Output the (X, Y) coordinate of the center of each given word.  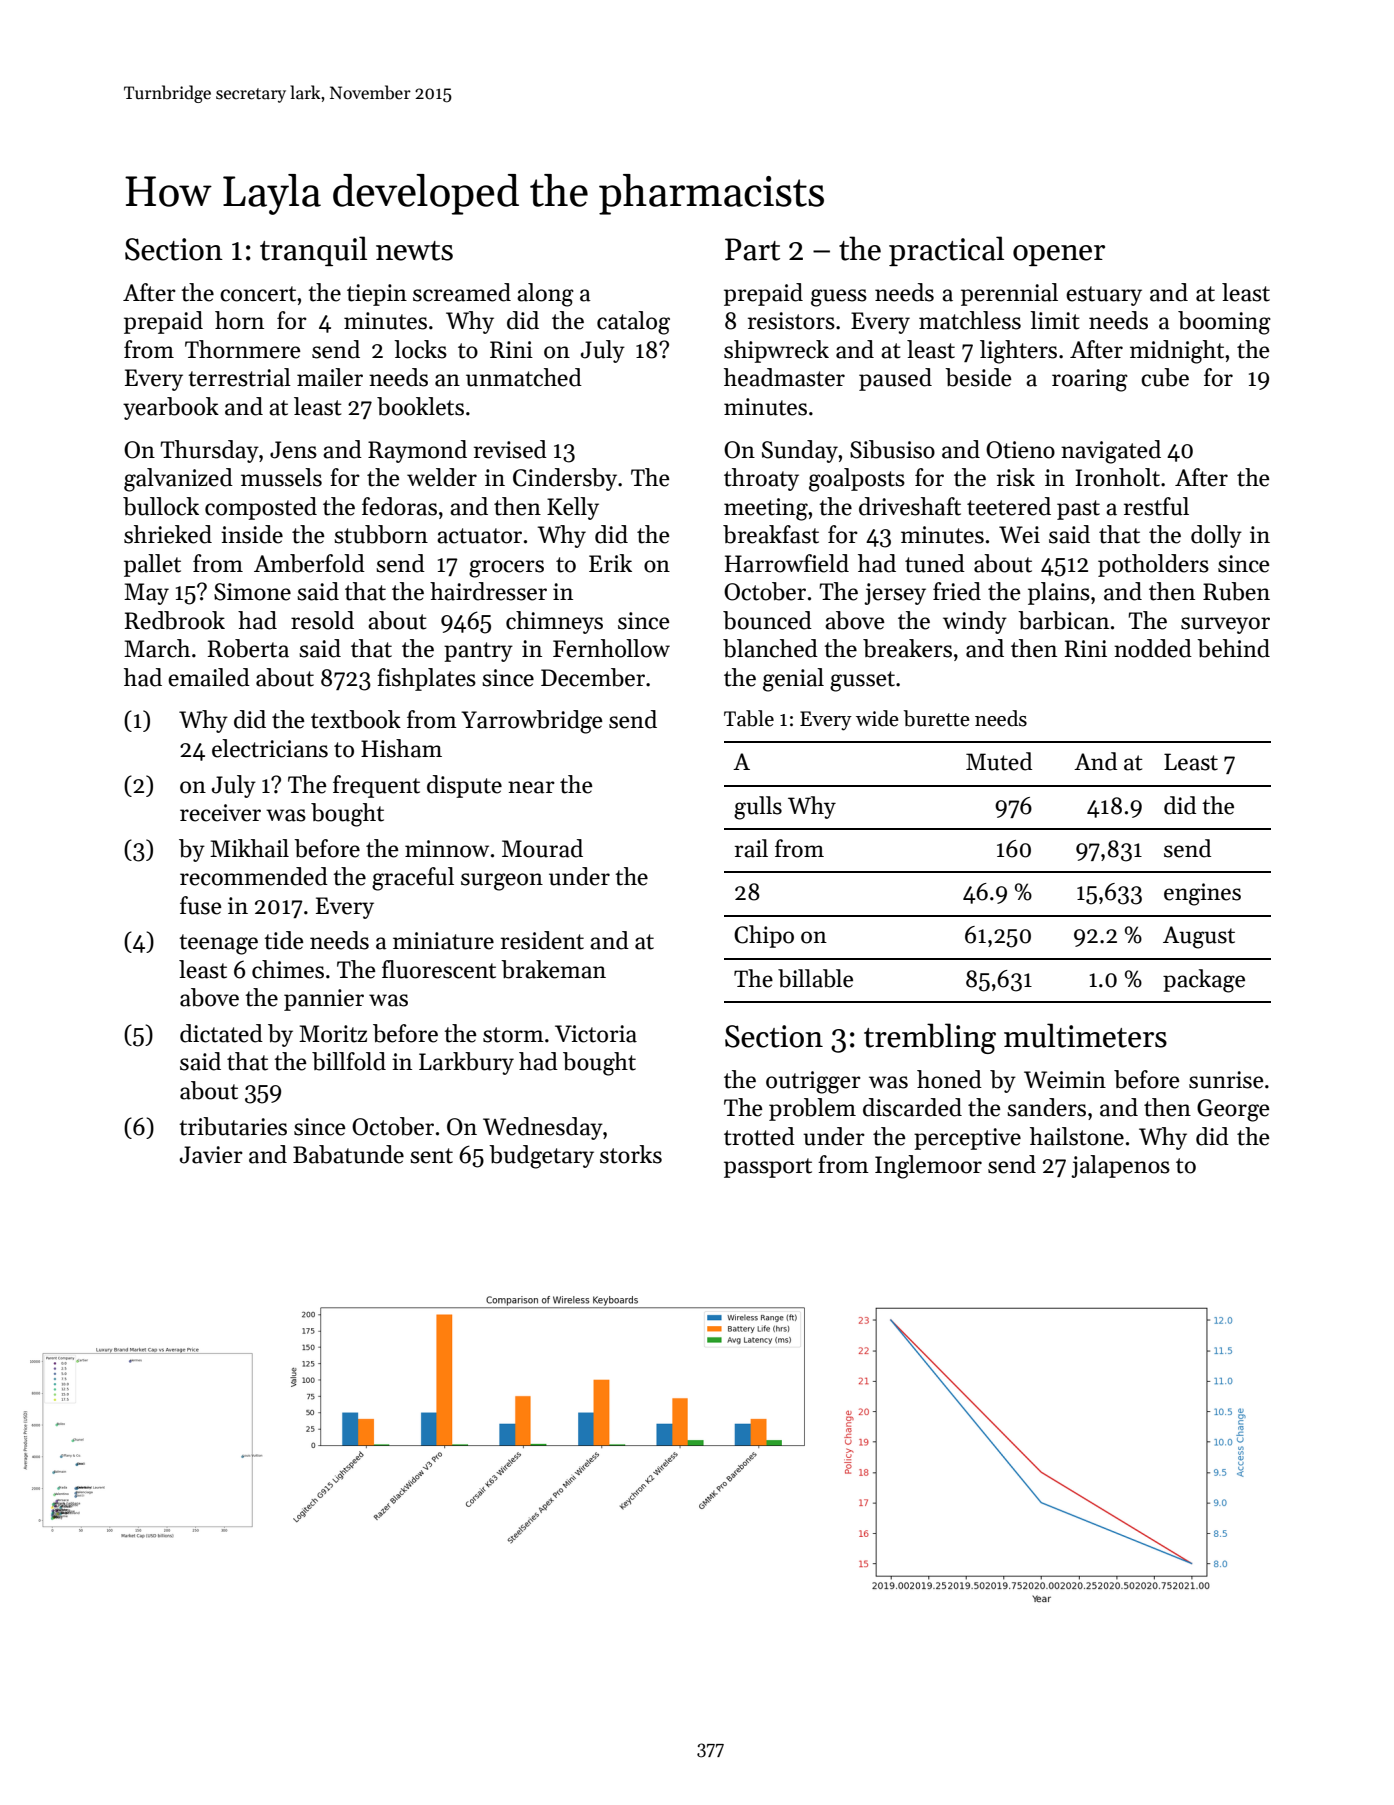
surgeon (502, 882)
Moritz (333, 1034)
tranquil (313, 251)
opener (1059, 255)
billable (815, 978)
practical (946, 251)
